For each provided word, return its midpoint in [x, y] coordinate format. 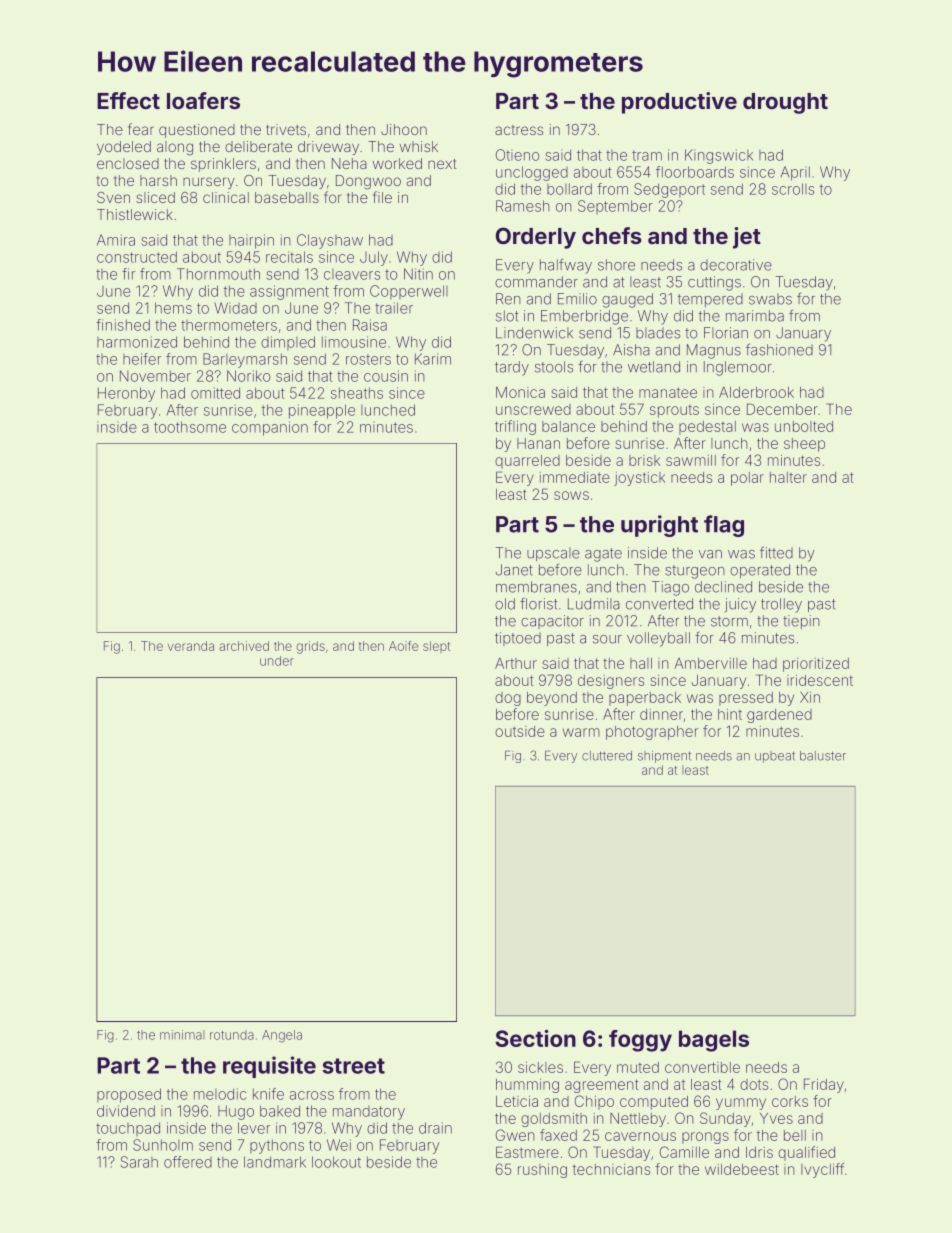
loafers [203, 100]
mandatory [369, 1113]
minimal [182, 1035]
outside [520, 731]
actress [519, 130]
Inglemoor [738, 368]
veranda [191, 646]
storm [729, 621]
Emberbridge [584, 317]
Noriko [248, 376]
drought [785, 103]
